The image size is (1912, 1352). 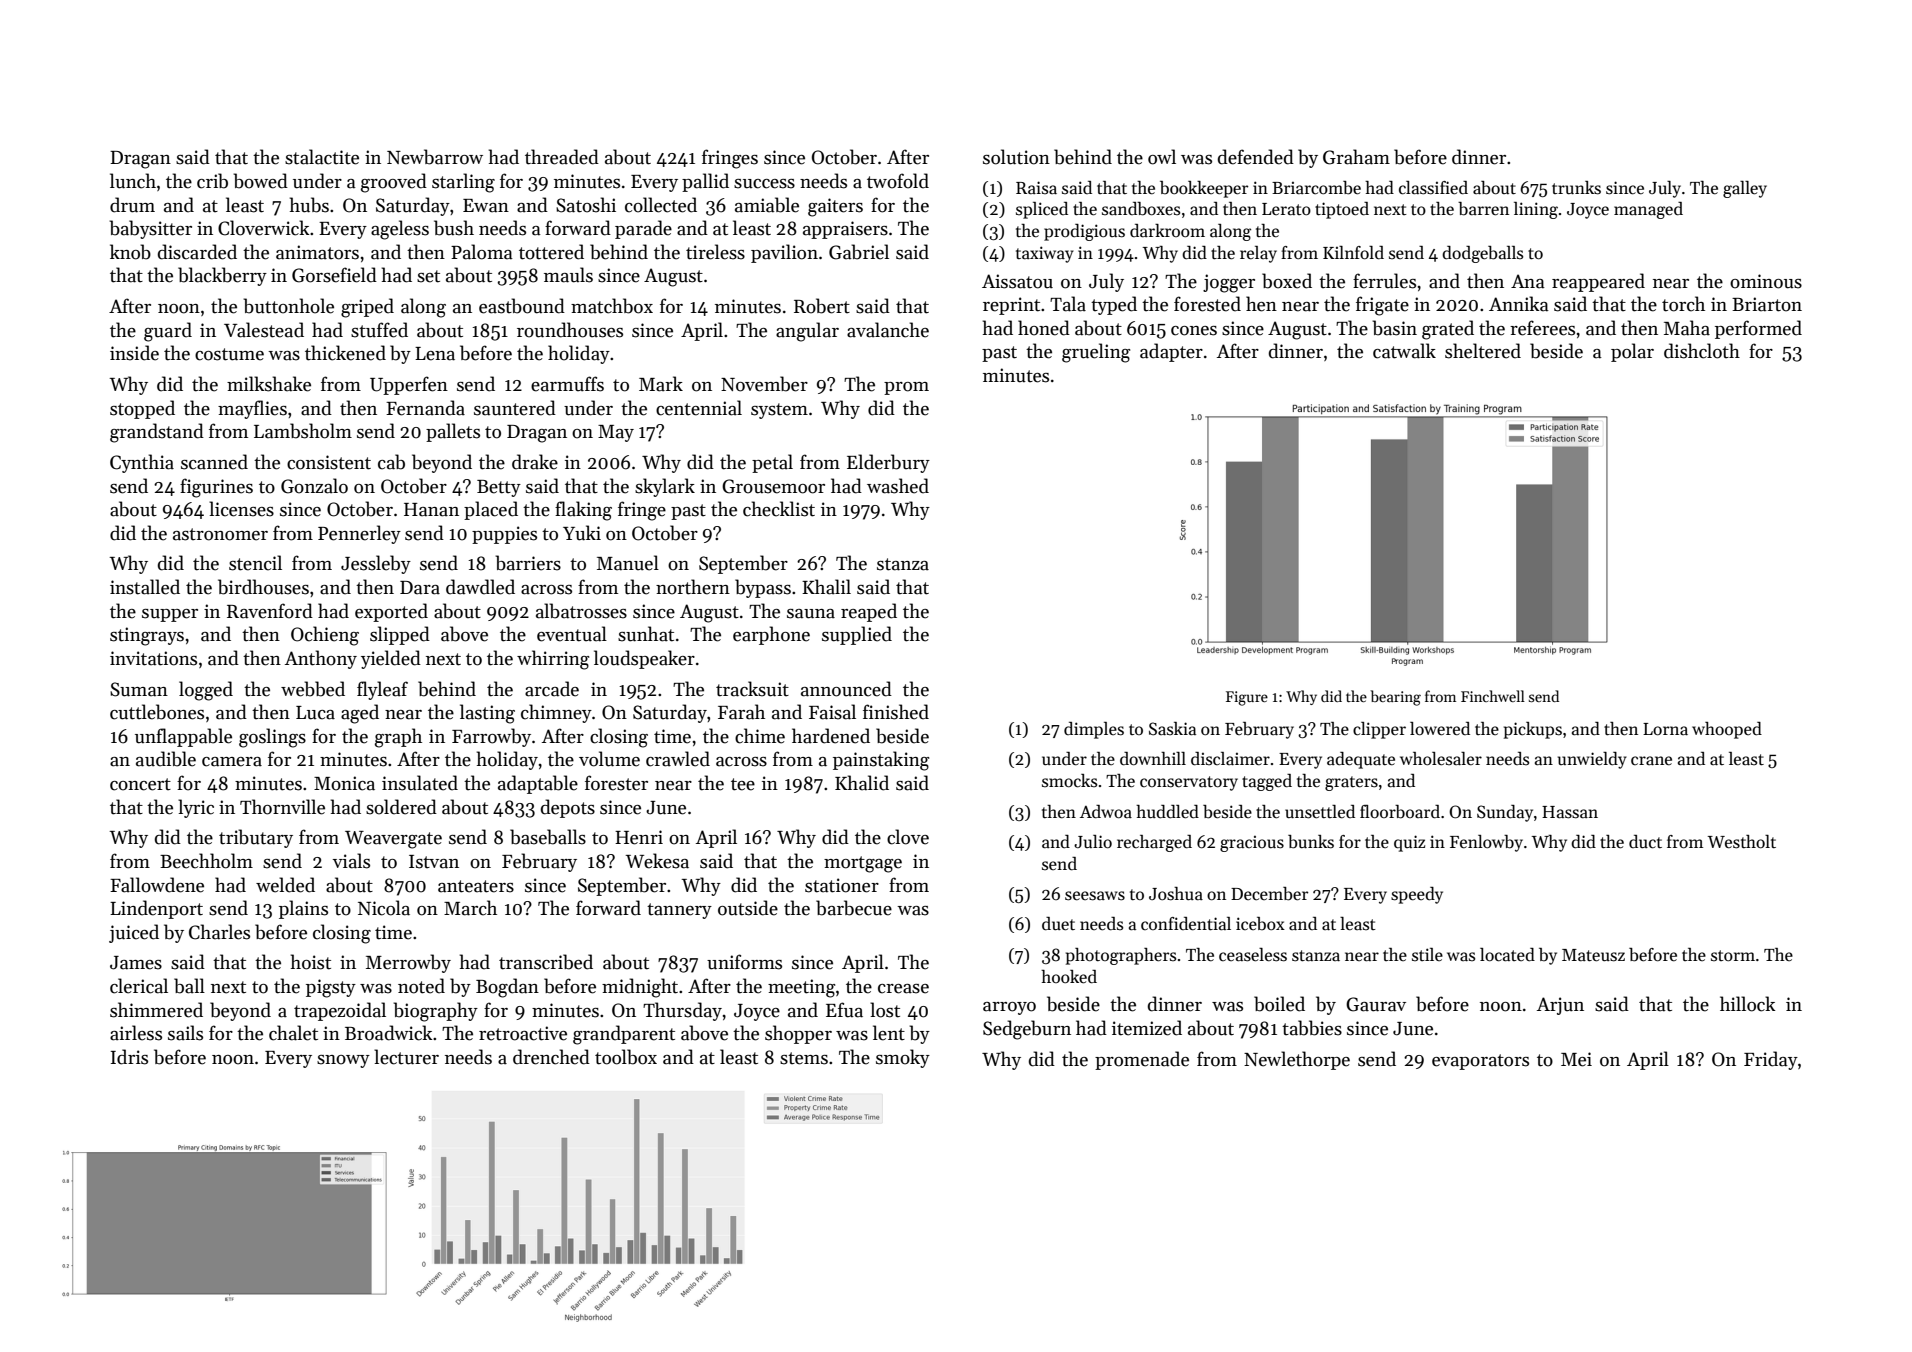 I want to click on snowy, so click(x=343, y=1061).
